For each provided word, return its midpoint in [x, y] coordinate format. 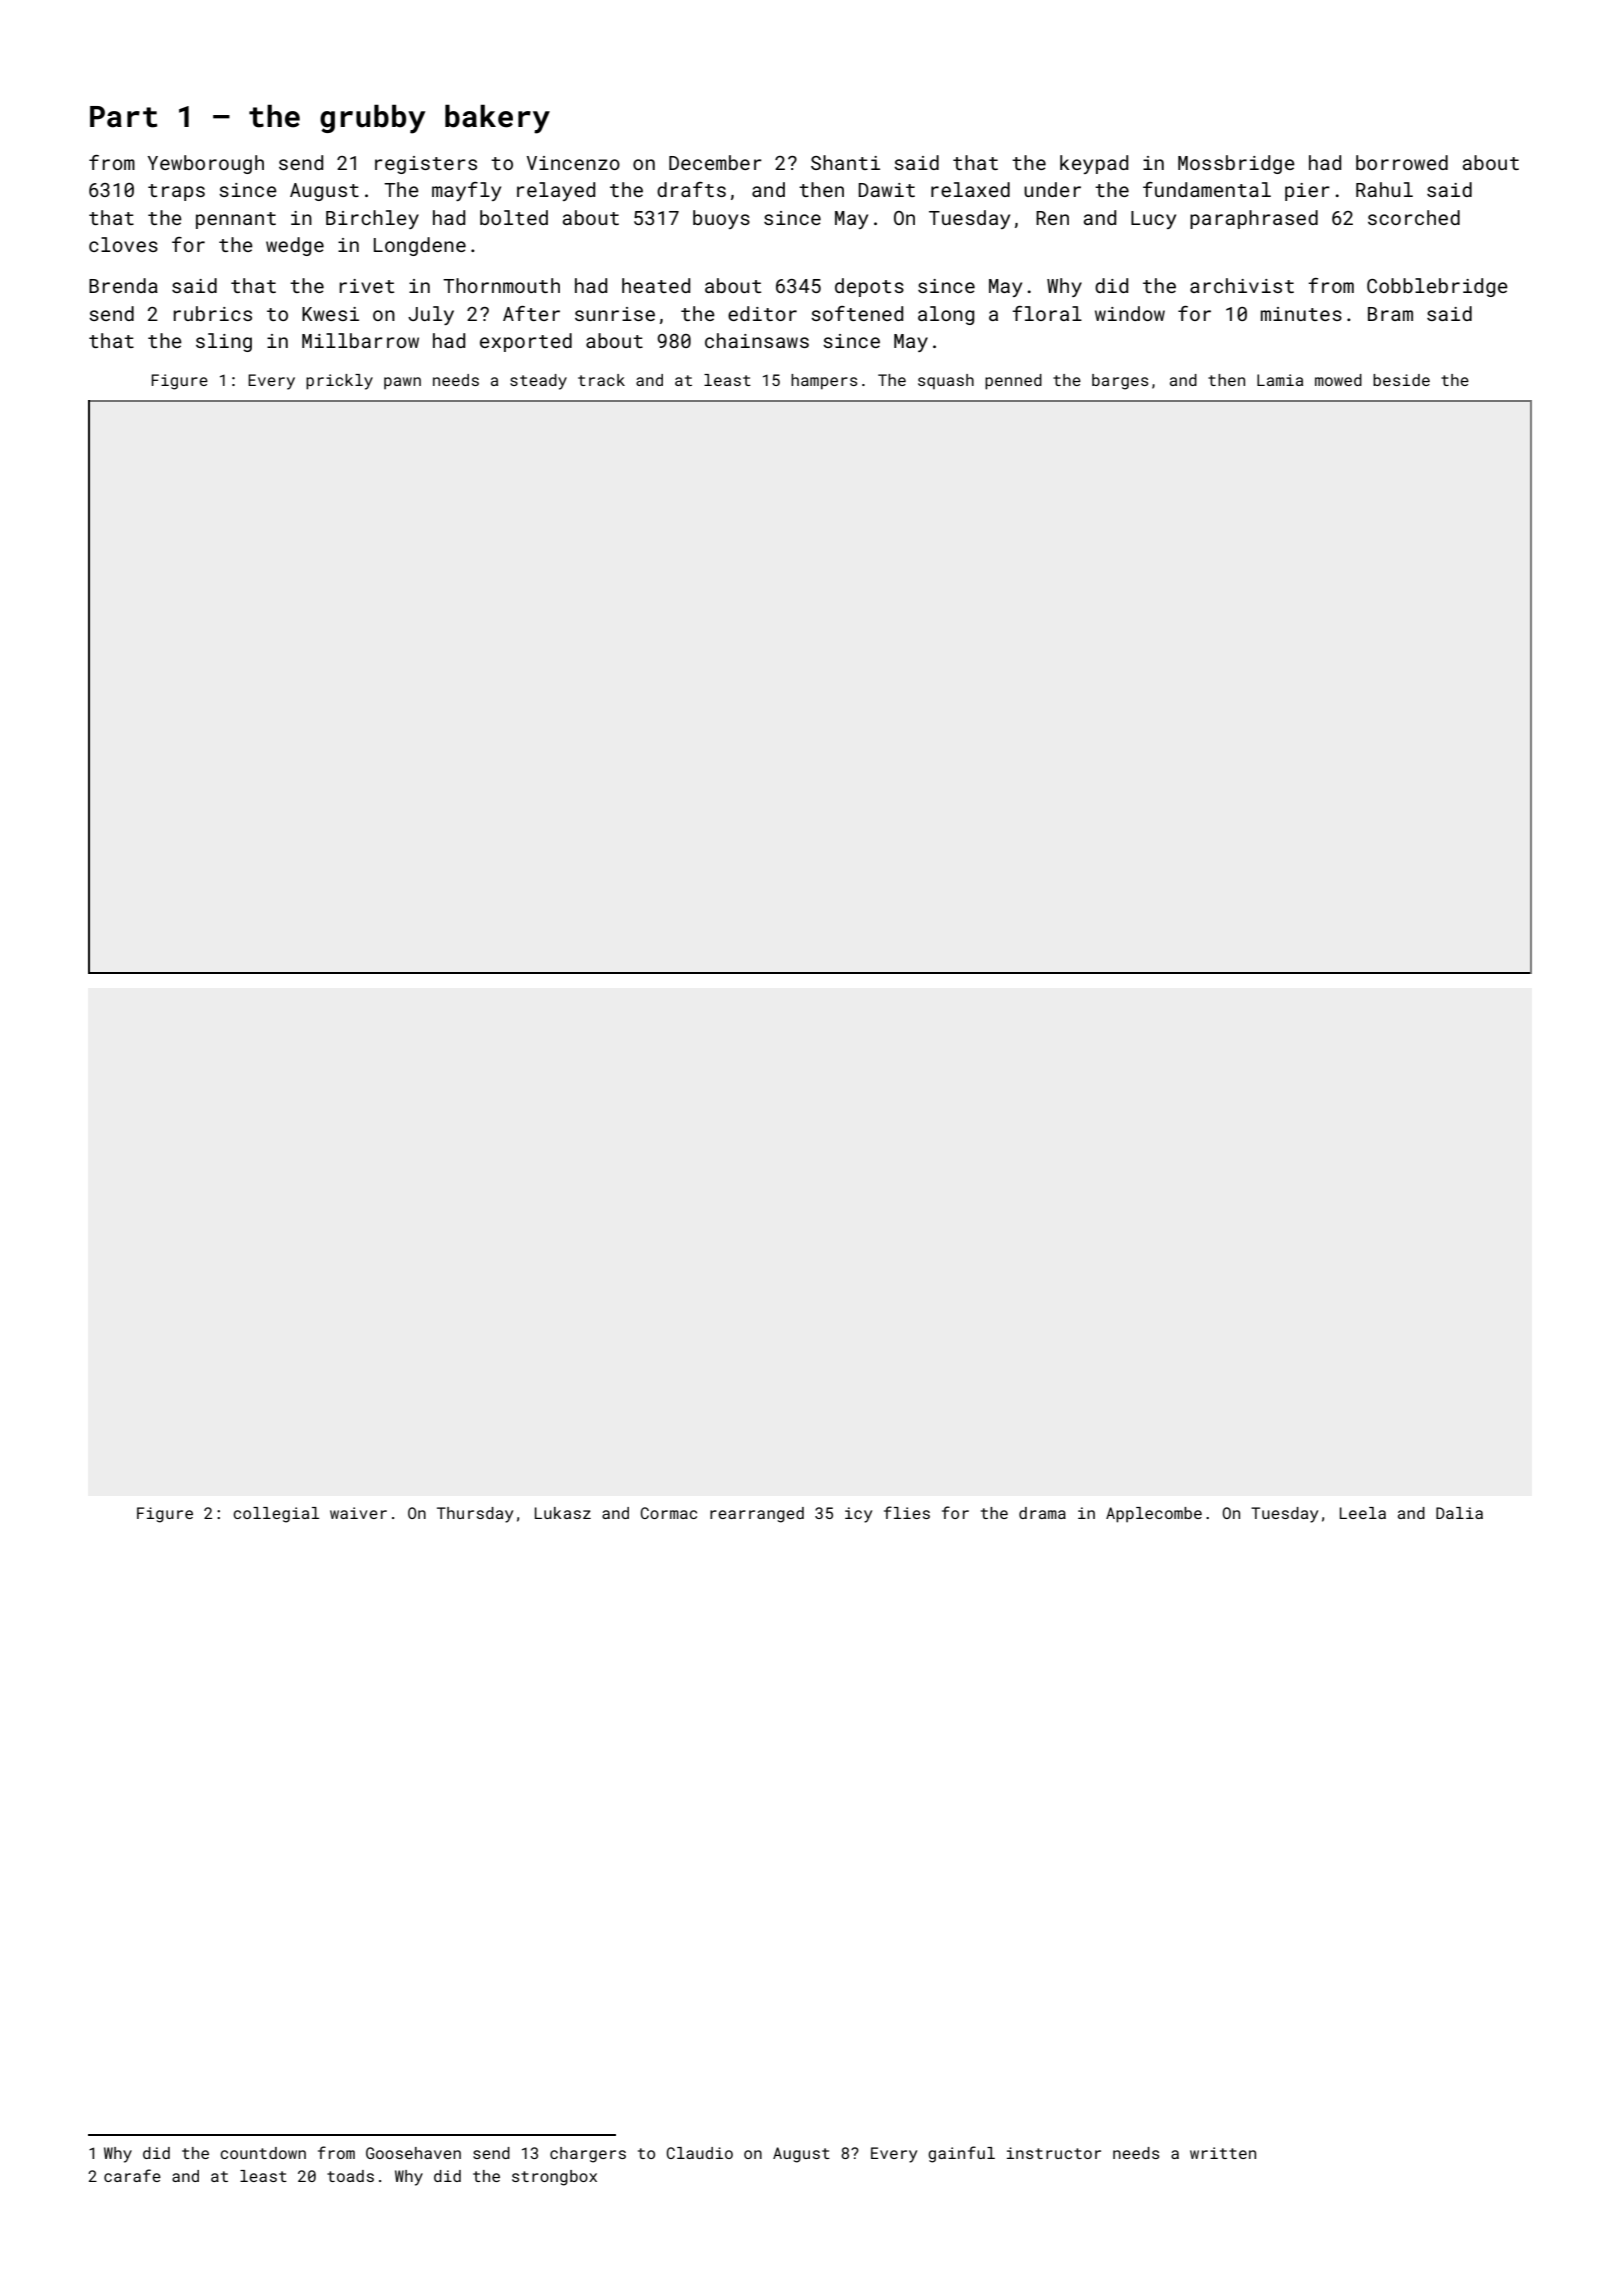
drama [1042, 1513]
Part [123, 117]
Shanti [845, 162]
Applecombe [1154, 1515]
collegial [276, 1515]
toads [350, 2176]
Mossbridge [1236, 164]
